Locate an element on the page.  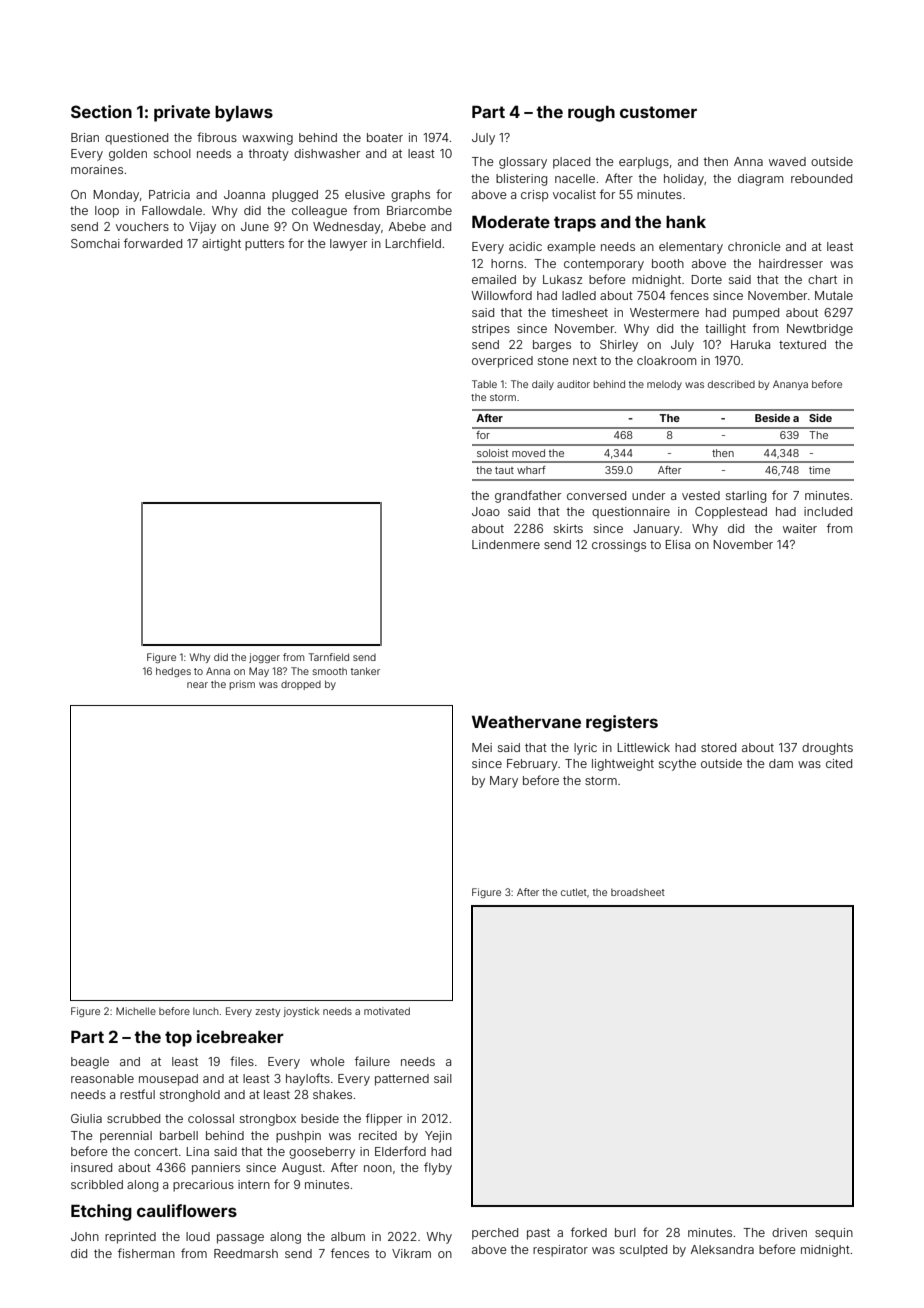
dam is located at coordinates (781, 763).
